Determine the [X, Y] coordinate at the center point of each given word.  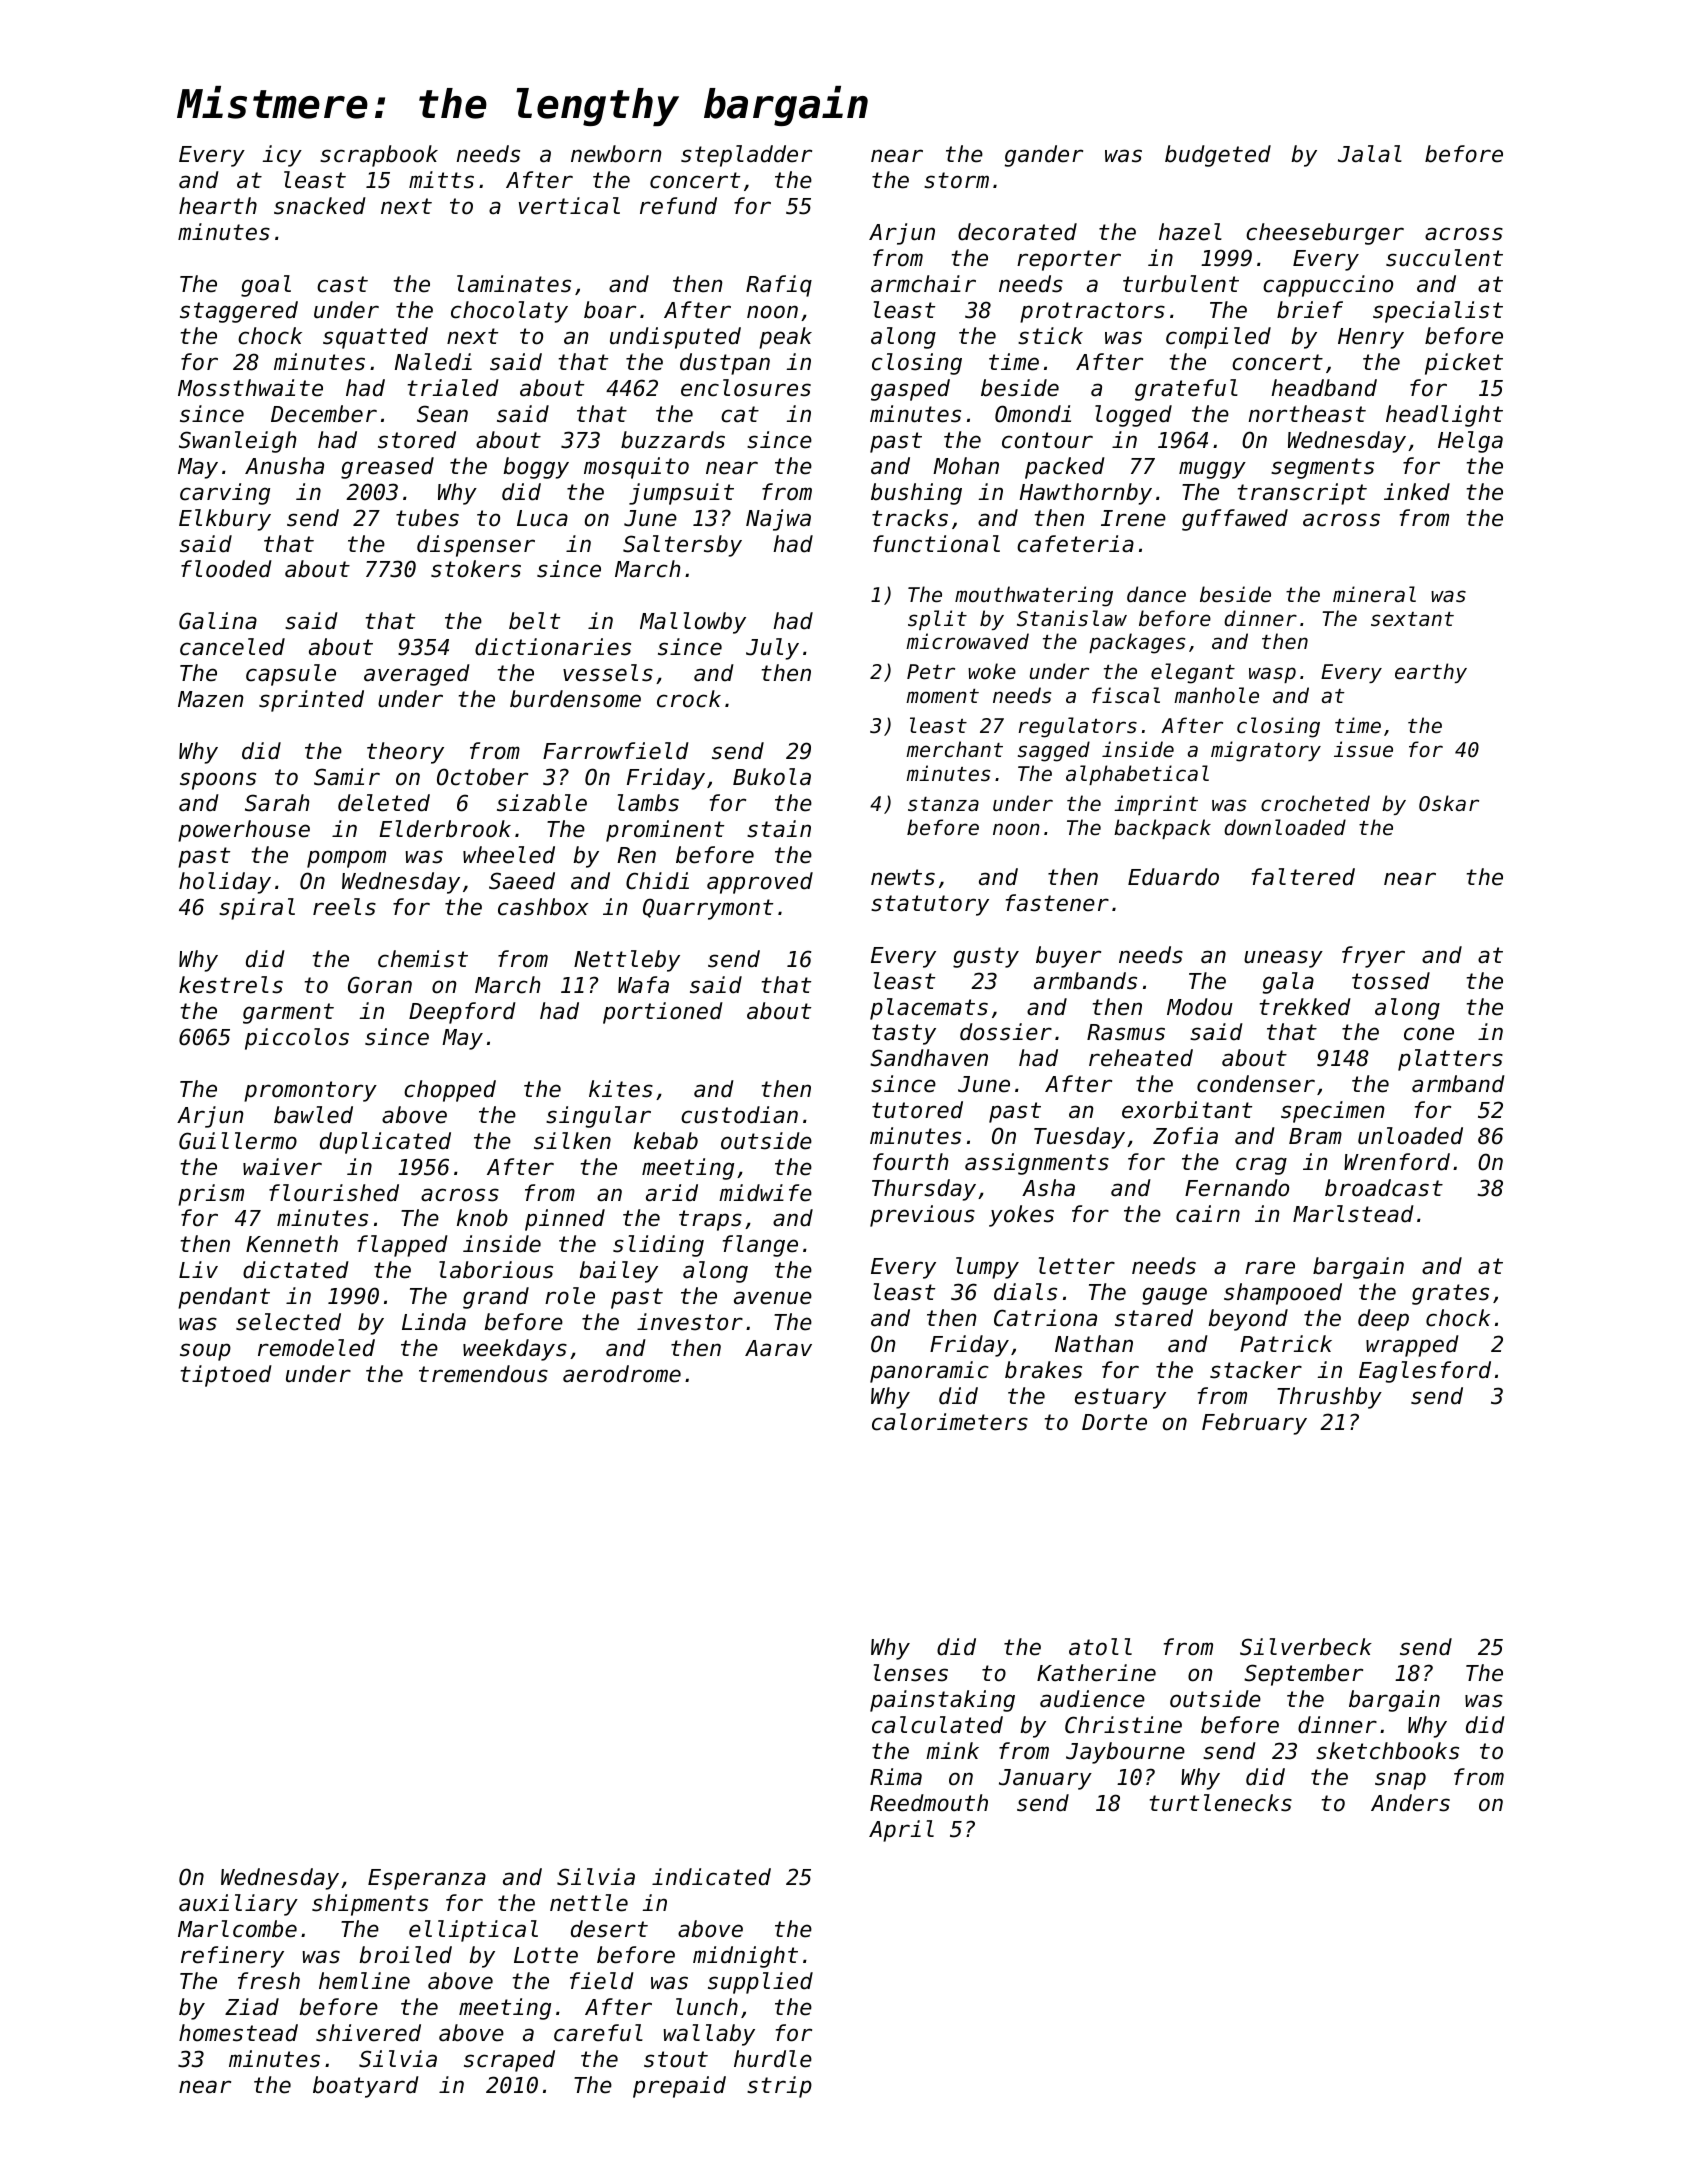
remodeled [316, 1348]
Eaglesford [1425, 1372]
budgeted [1218, 156]
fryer [1373, 957]
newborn [616, 154]
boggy [536, 468]
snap [1400, 1781]
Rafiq [779, 286]
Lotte [546, 1955]
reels [344, 907]
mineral [1374, 594]
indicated [711, 1877]
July [772, 649]
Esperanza [427, 1879]
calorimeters [950, 1422]
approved [760, 883]
